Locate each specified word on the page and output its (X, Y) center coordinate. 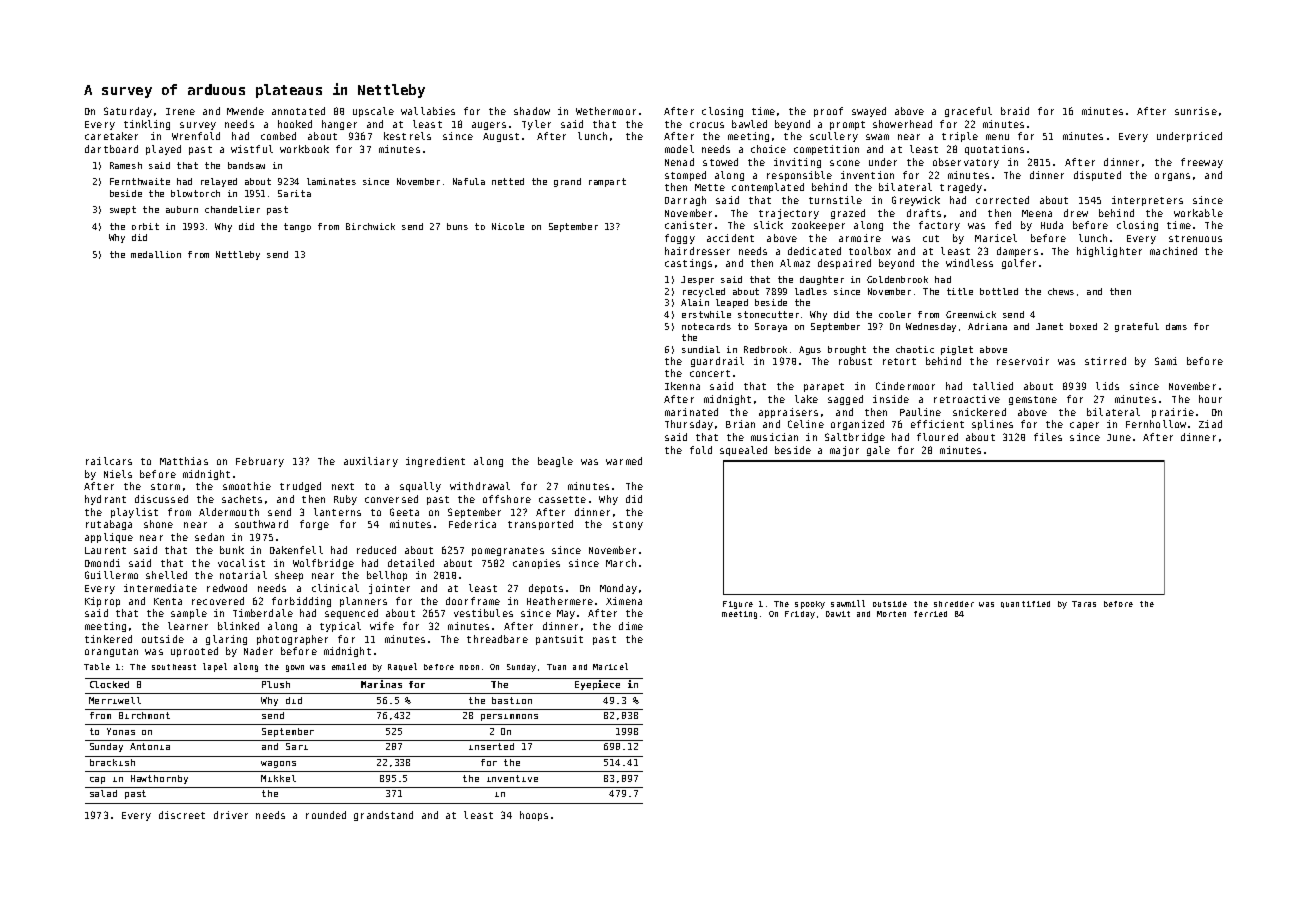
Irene (180, 111)
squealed (743, 451)
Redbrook (765, 349)
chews (1061, 291)
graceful (968, 112)
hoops (534, 816)
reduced (376, 550)
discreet (182, 815)
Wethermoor (606, 111)
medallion (156, 254)
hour (1210, 399)
